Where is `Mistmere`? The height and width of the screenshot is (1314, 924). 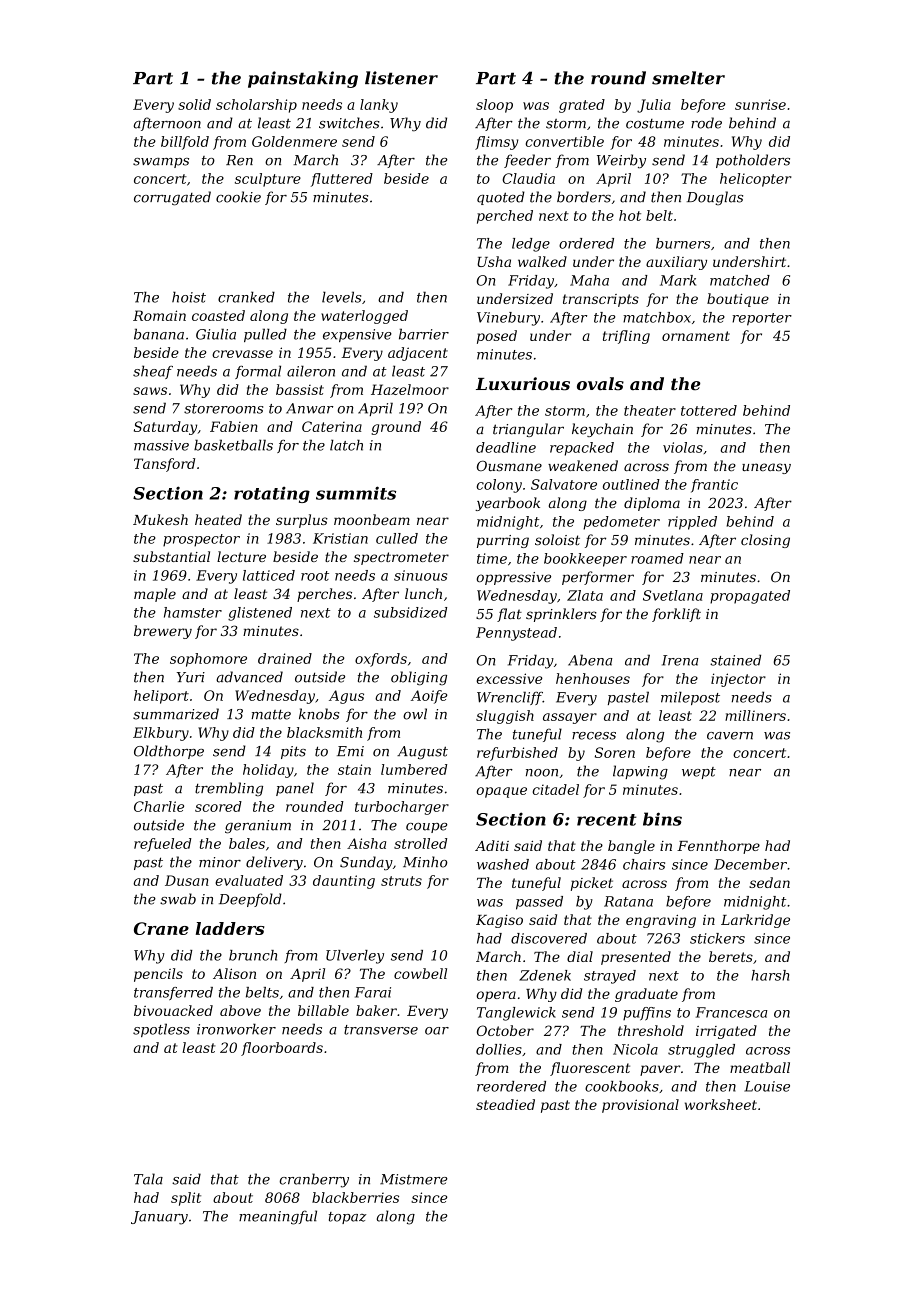 Mistmere is located at coordinates (413, 1179).
